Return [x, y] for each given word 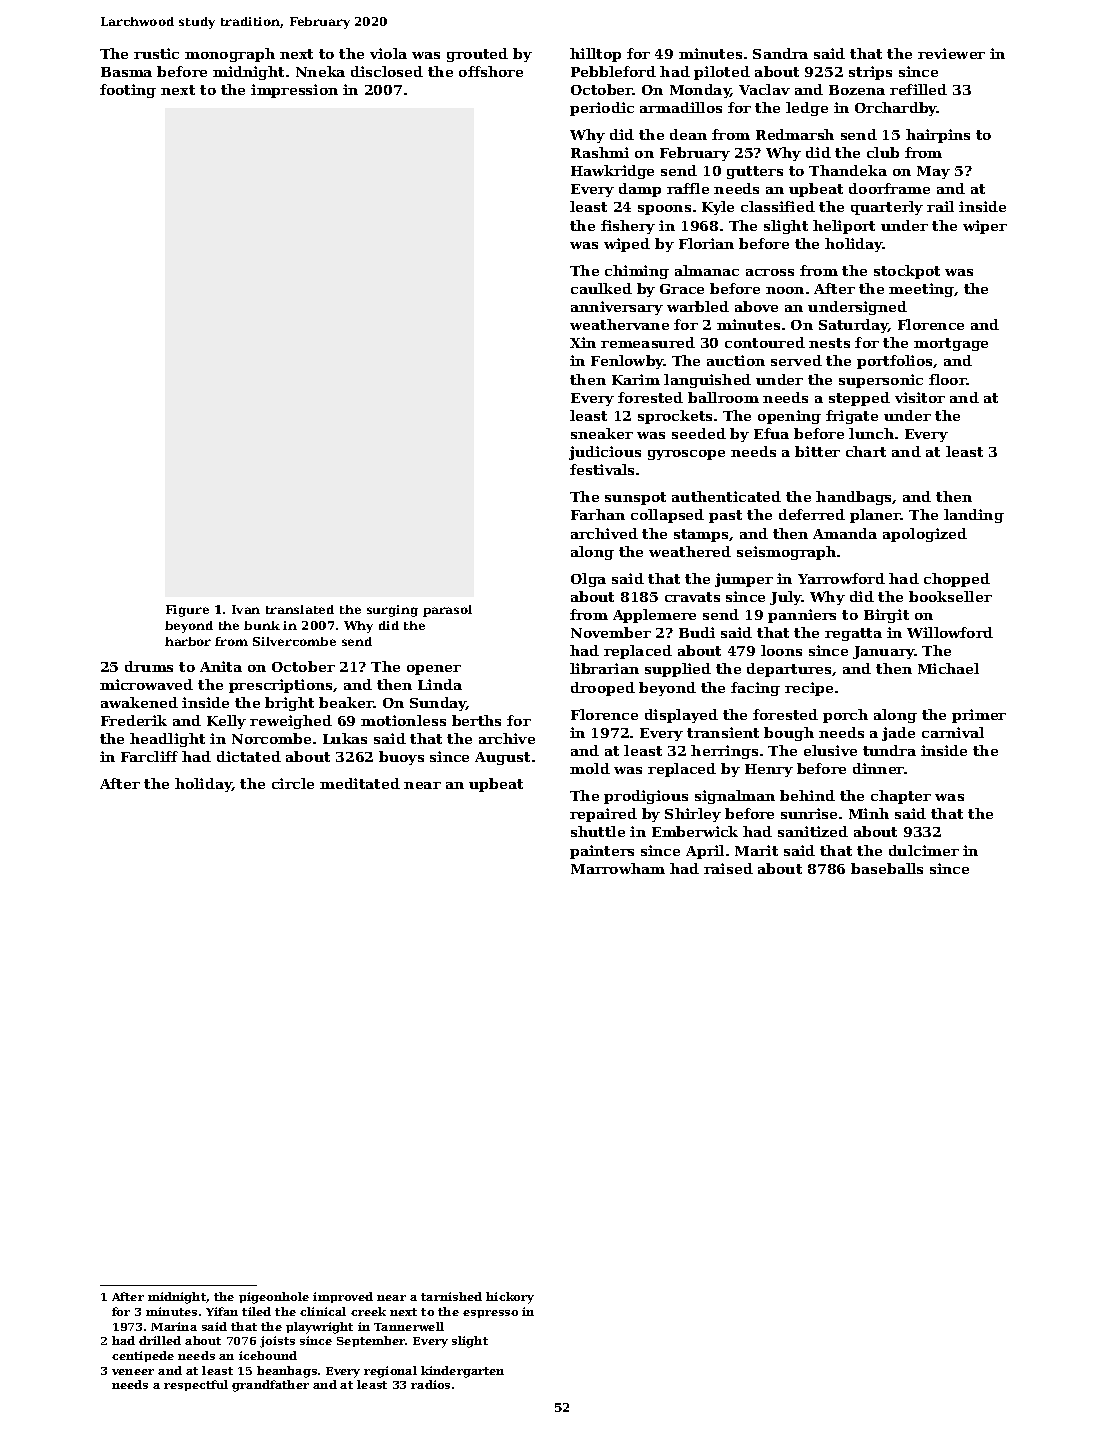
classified [778, 206]
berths [476, 720]
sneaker [602, 433]
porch [845, 716]
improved [343, 1297]
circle [293, 783]
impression [294, 91]
